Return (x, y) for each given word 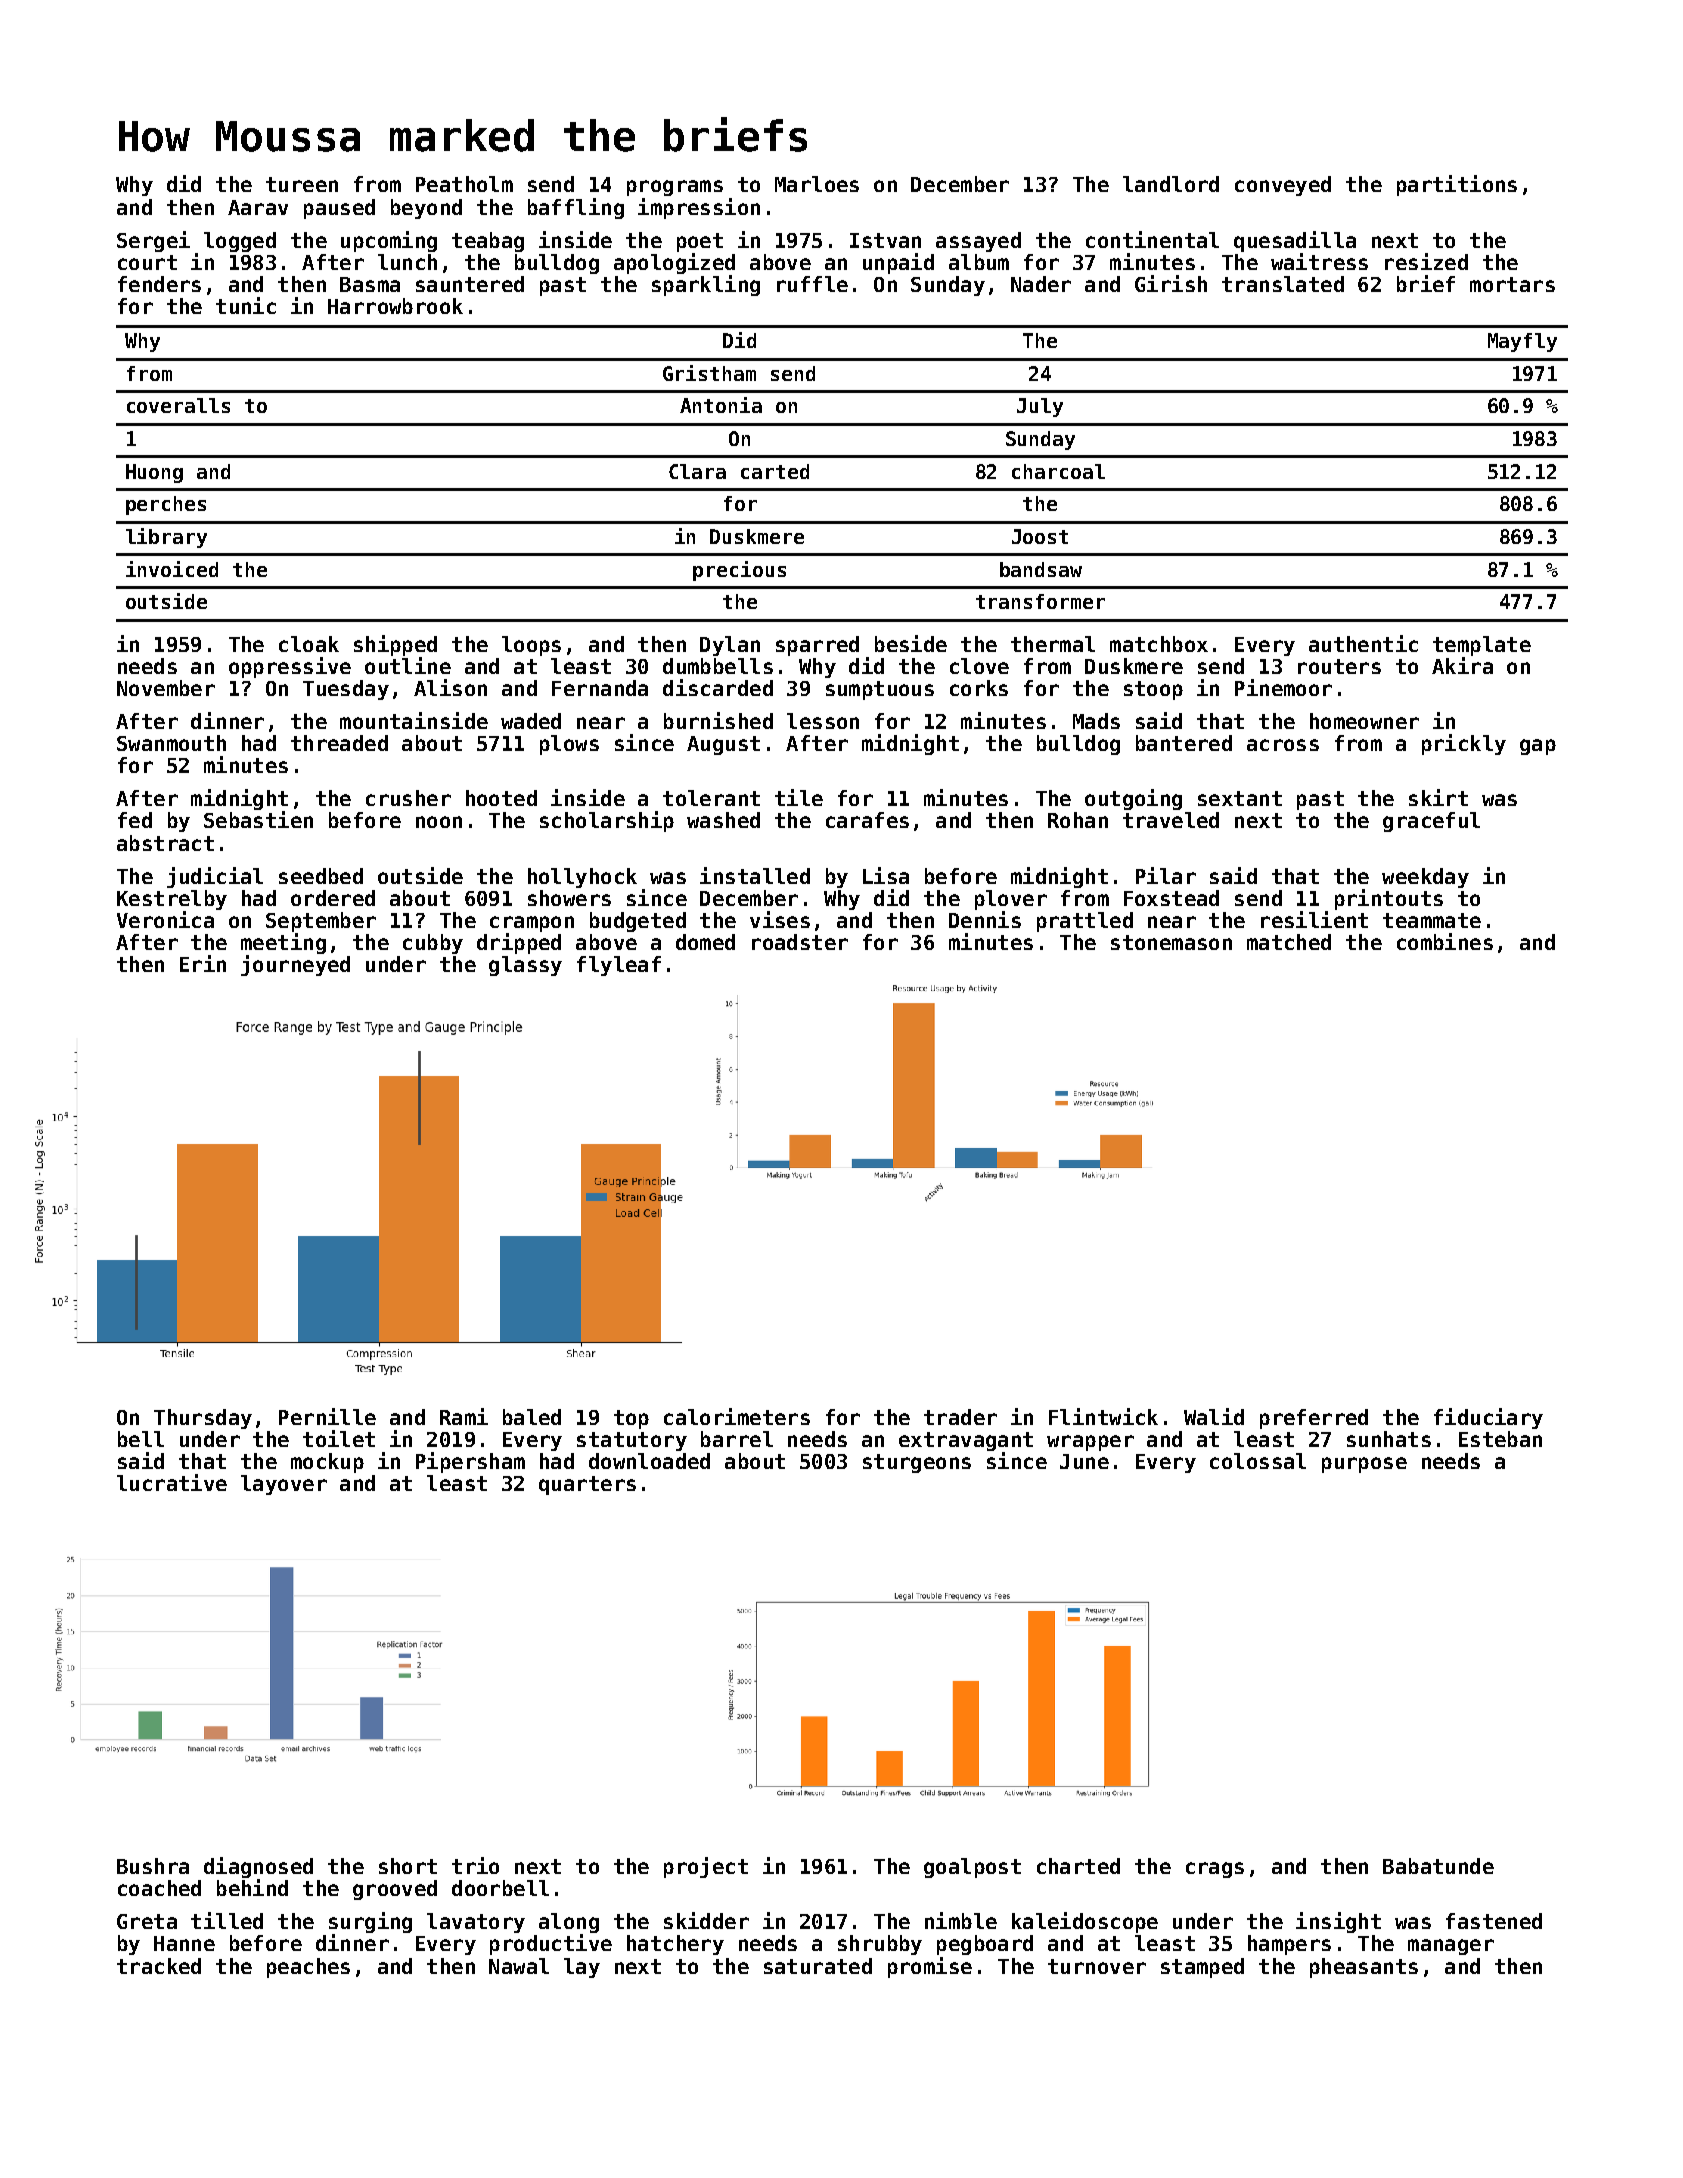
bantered (1184, 743)
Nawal (519, 1966)
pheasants (1364, 1968)
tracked (159, 1966)
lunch (407, 262)
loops (531, 646)
